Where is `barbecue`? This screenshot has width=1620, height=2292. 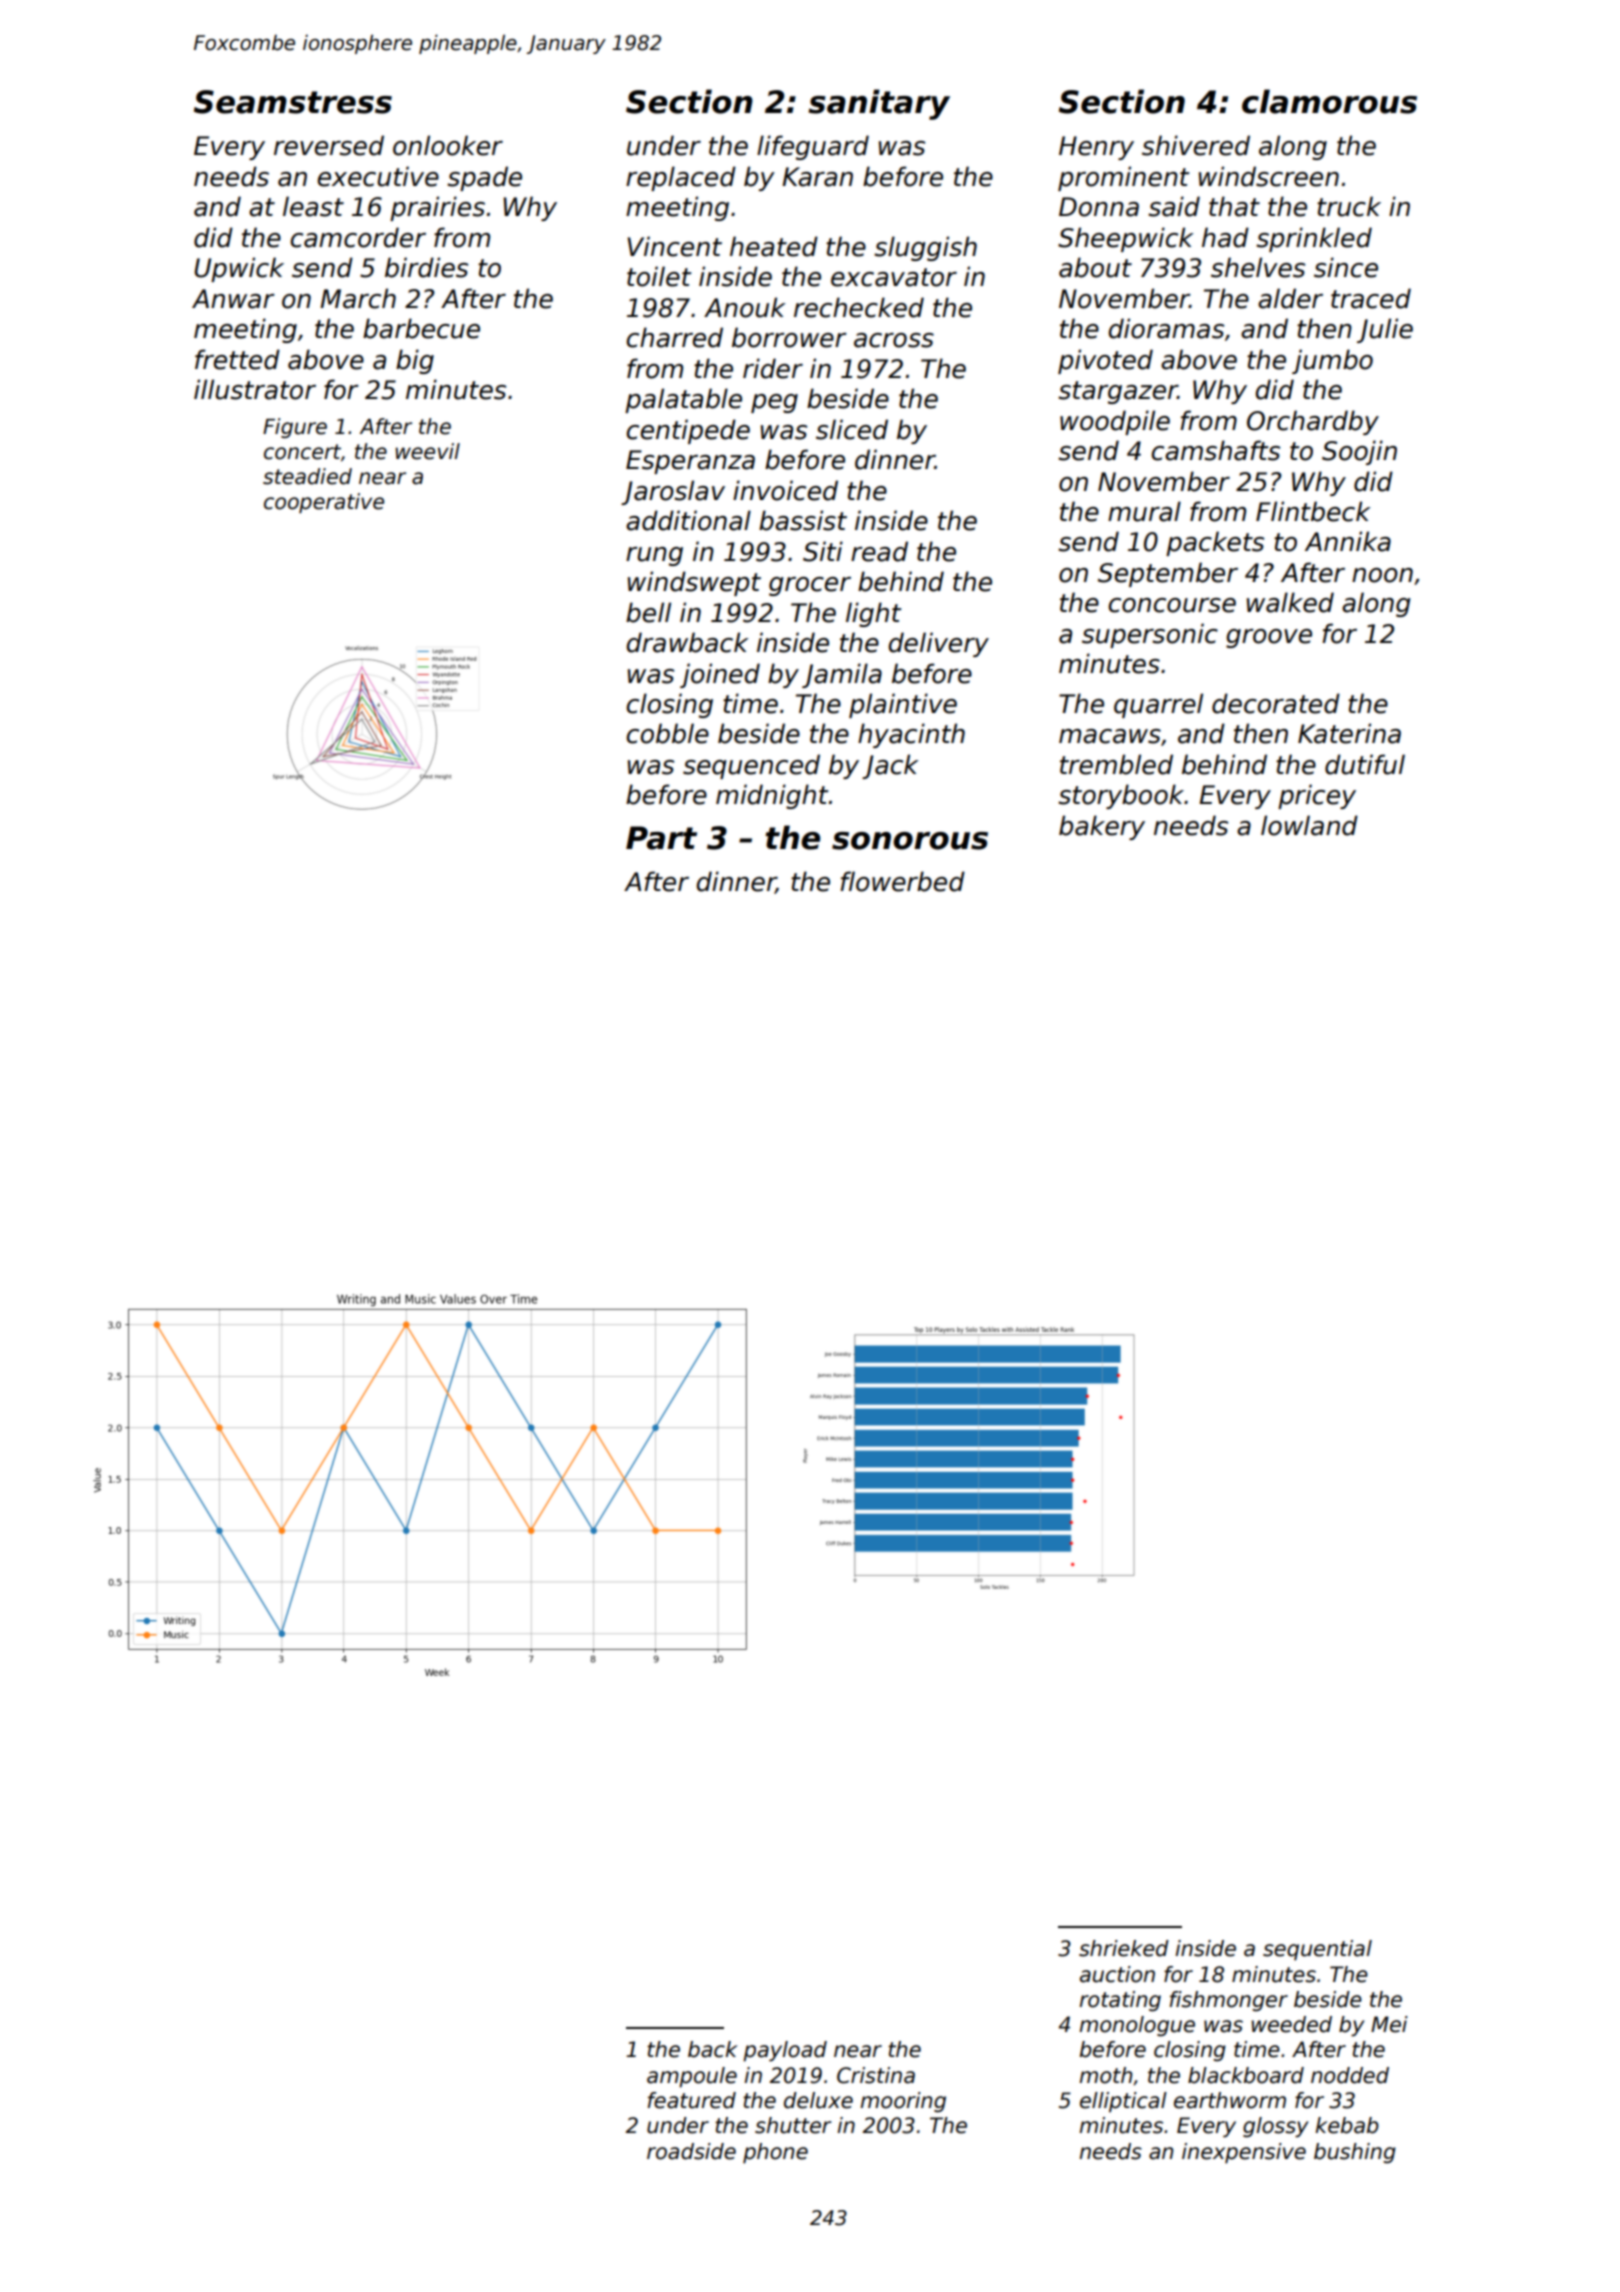
barbecue is located at coordinates (421, 328).
